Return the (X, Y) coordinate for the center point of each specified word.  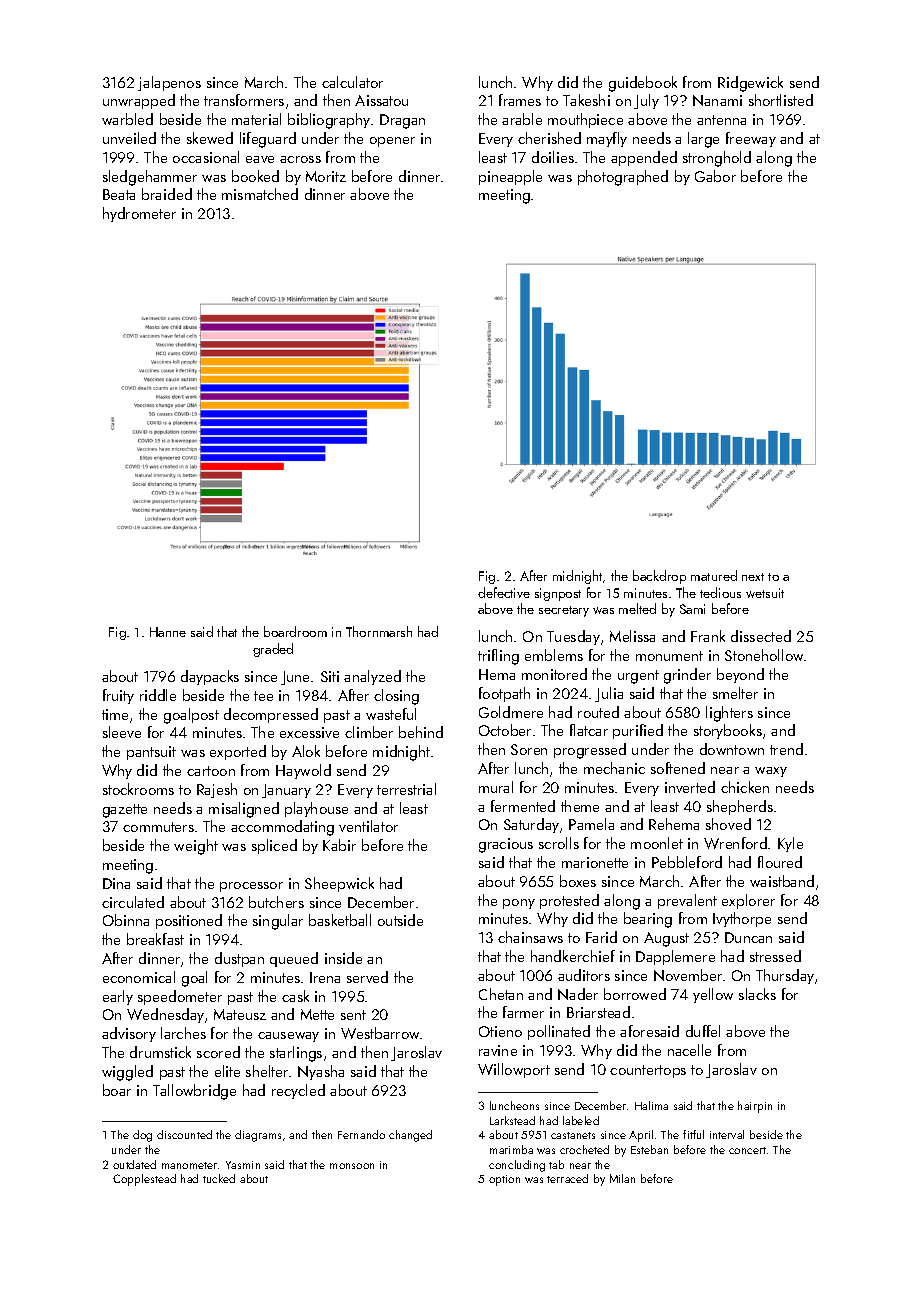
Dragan (402, 121)
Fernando (361, 1134)
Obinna (126, 920)
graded (273, 650)
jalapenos (169, 83)
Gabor (715, 176)
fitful (693, 1134)
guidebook (643, 84)
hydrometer (139, 214)
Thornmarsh (379, 631)
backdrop (659, 577)
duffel (703, 1031)
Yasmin (243, 1165)
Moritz (326, 176)
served (367, 977)
